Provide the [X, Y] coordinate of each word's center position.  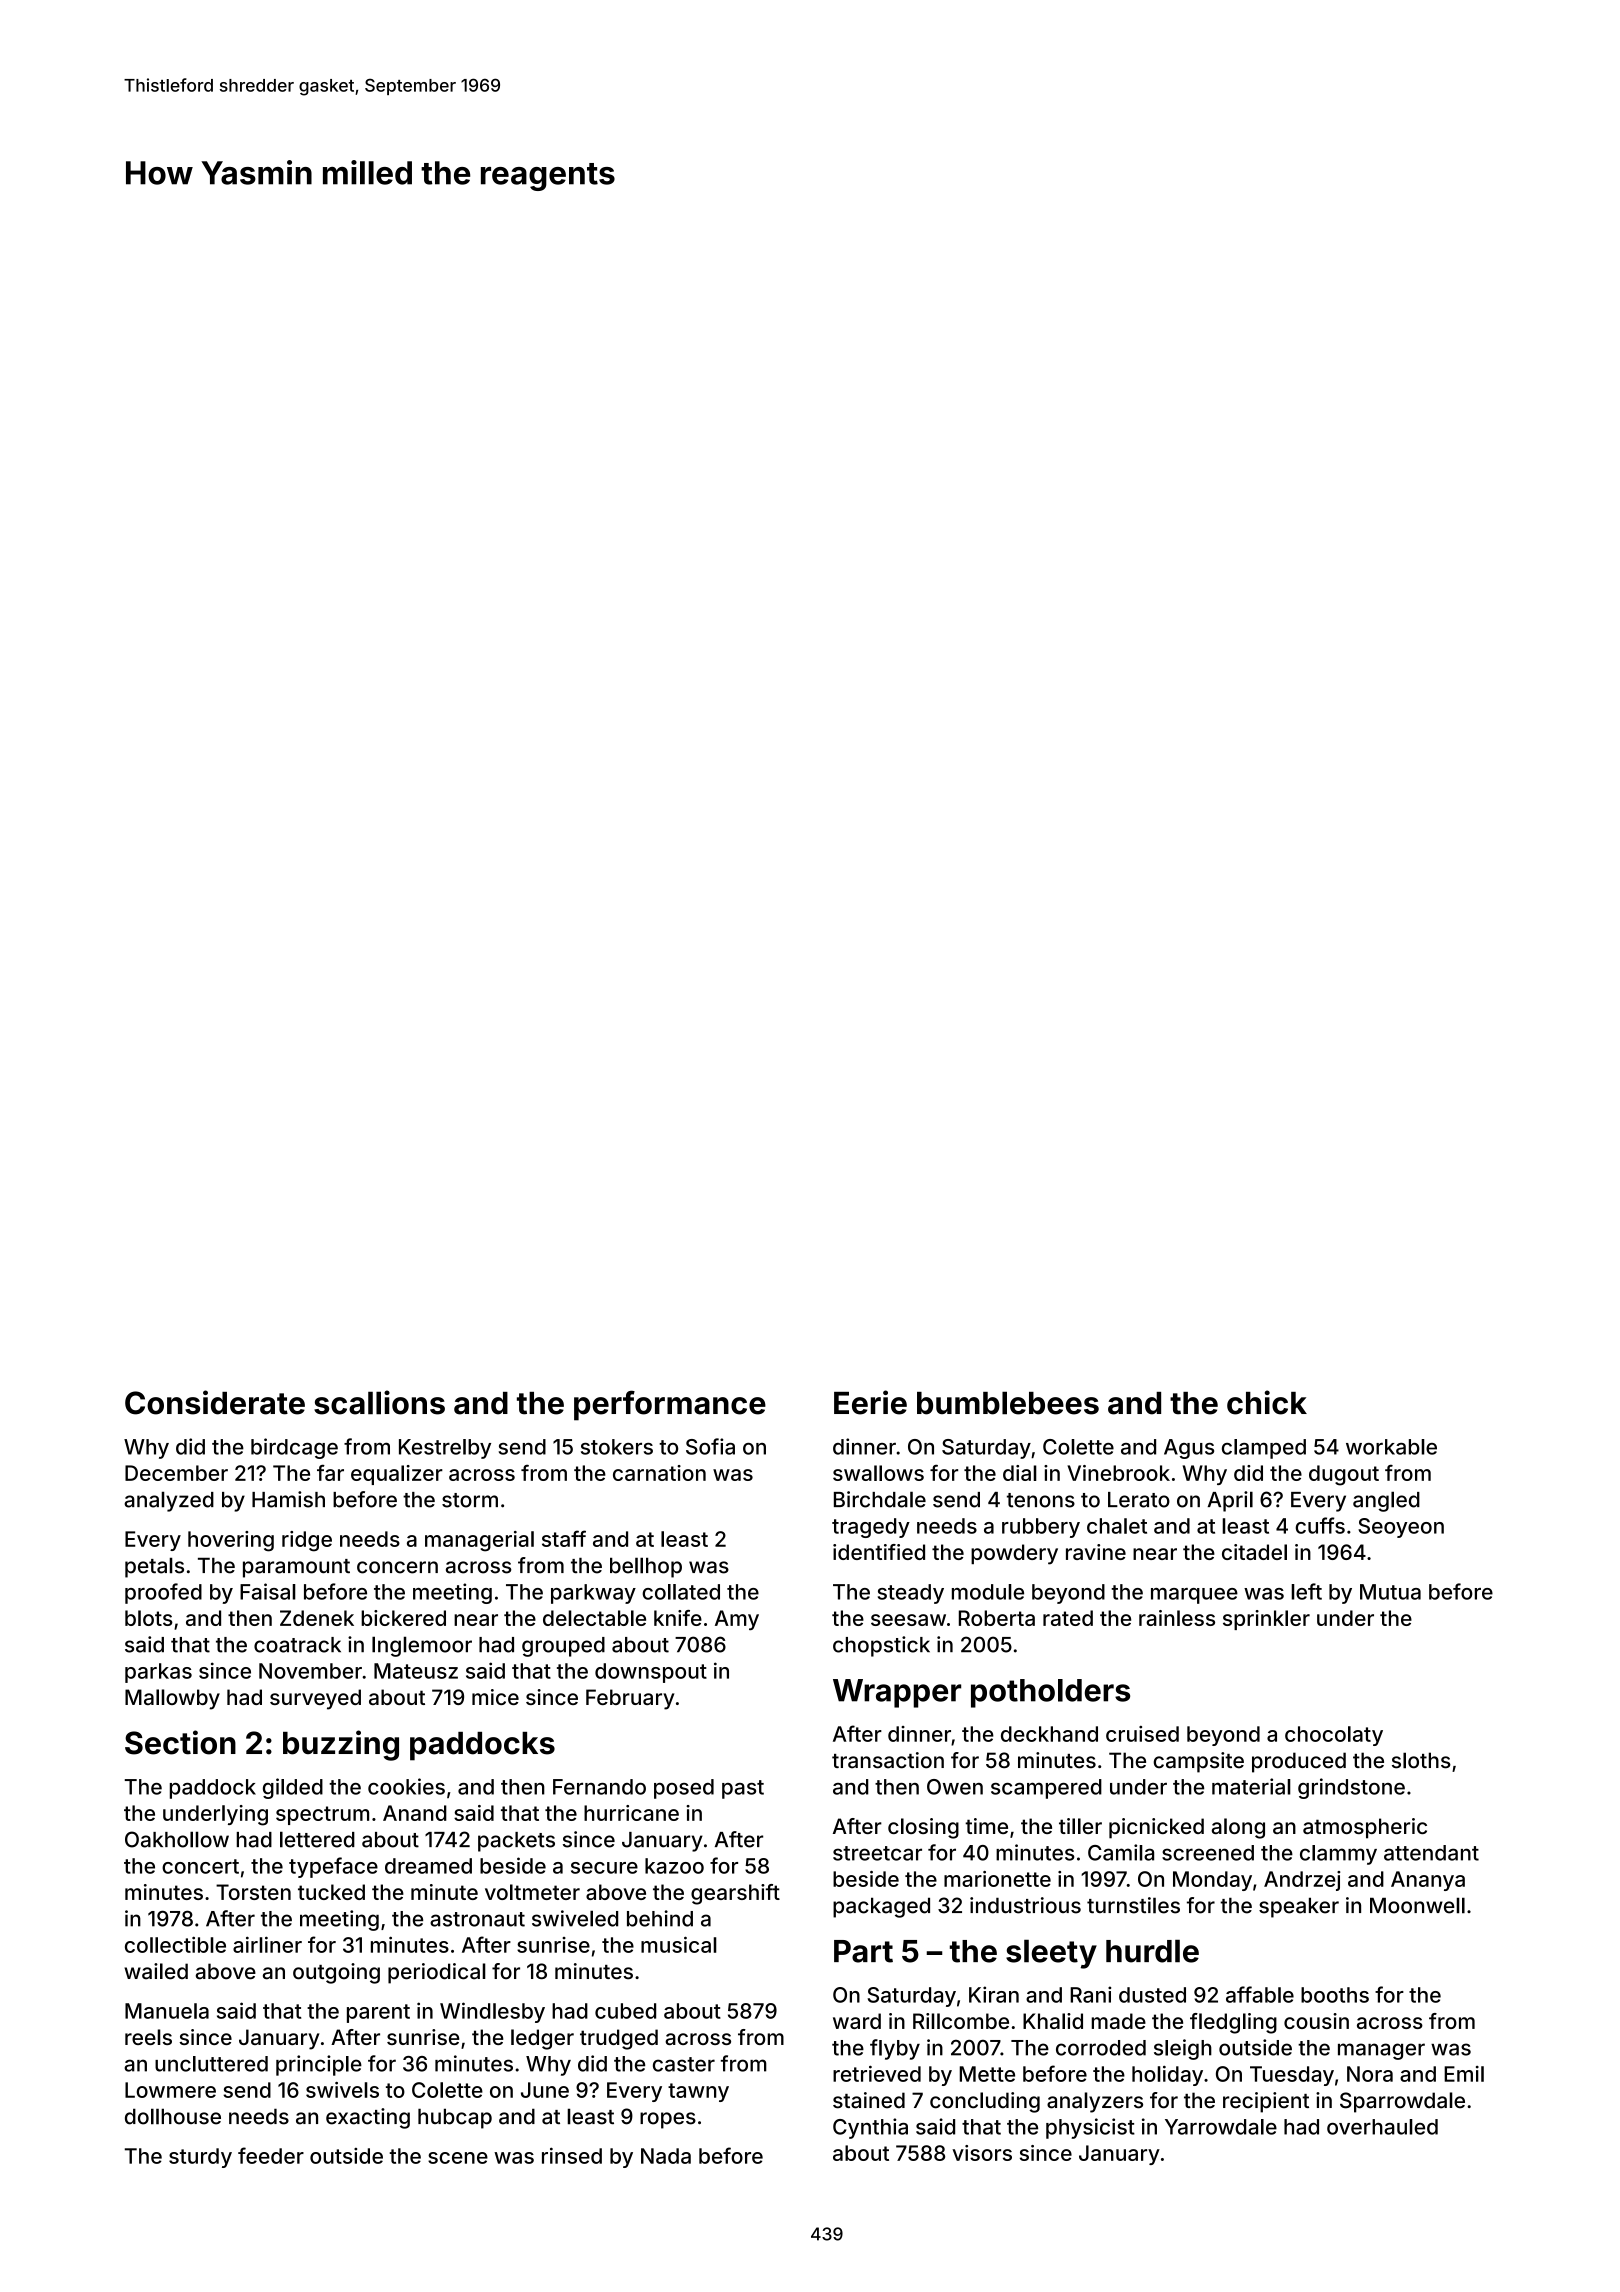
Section [180, 1742]
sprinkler [1266, 1620]
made [1119, 2021]
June [545, 2090]
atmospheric [1365, 1828]
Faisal [268, 1591]
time [986, 1826]
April [1230, 1501]
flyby [895, 2049]
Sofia [710, 1446]
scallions [379, 1402]
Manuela [167, 2011]
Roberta [997, 1618]
